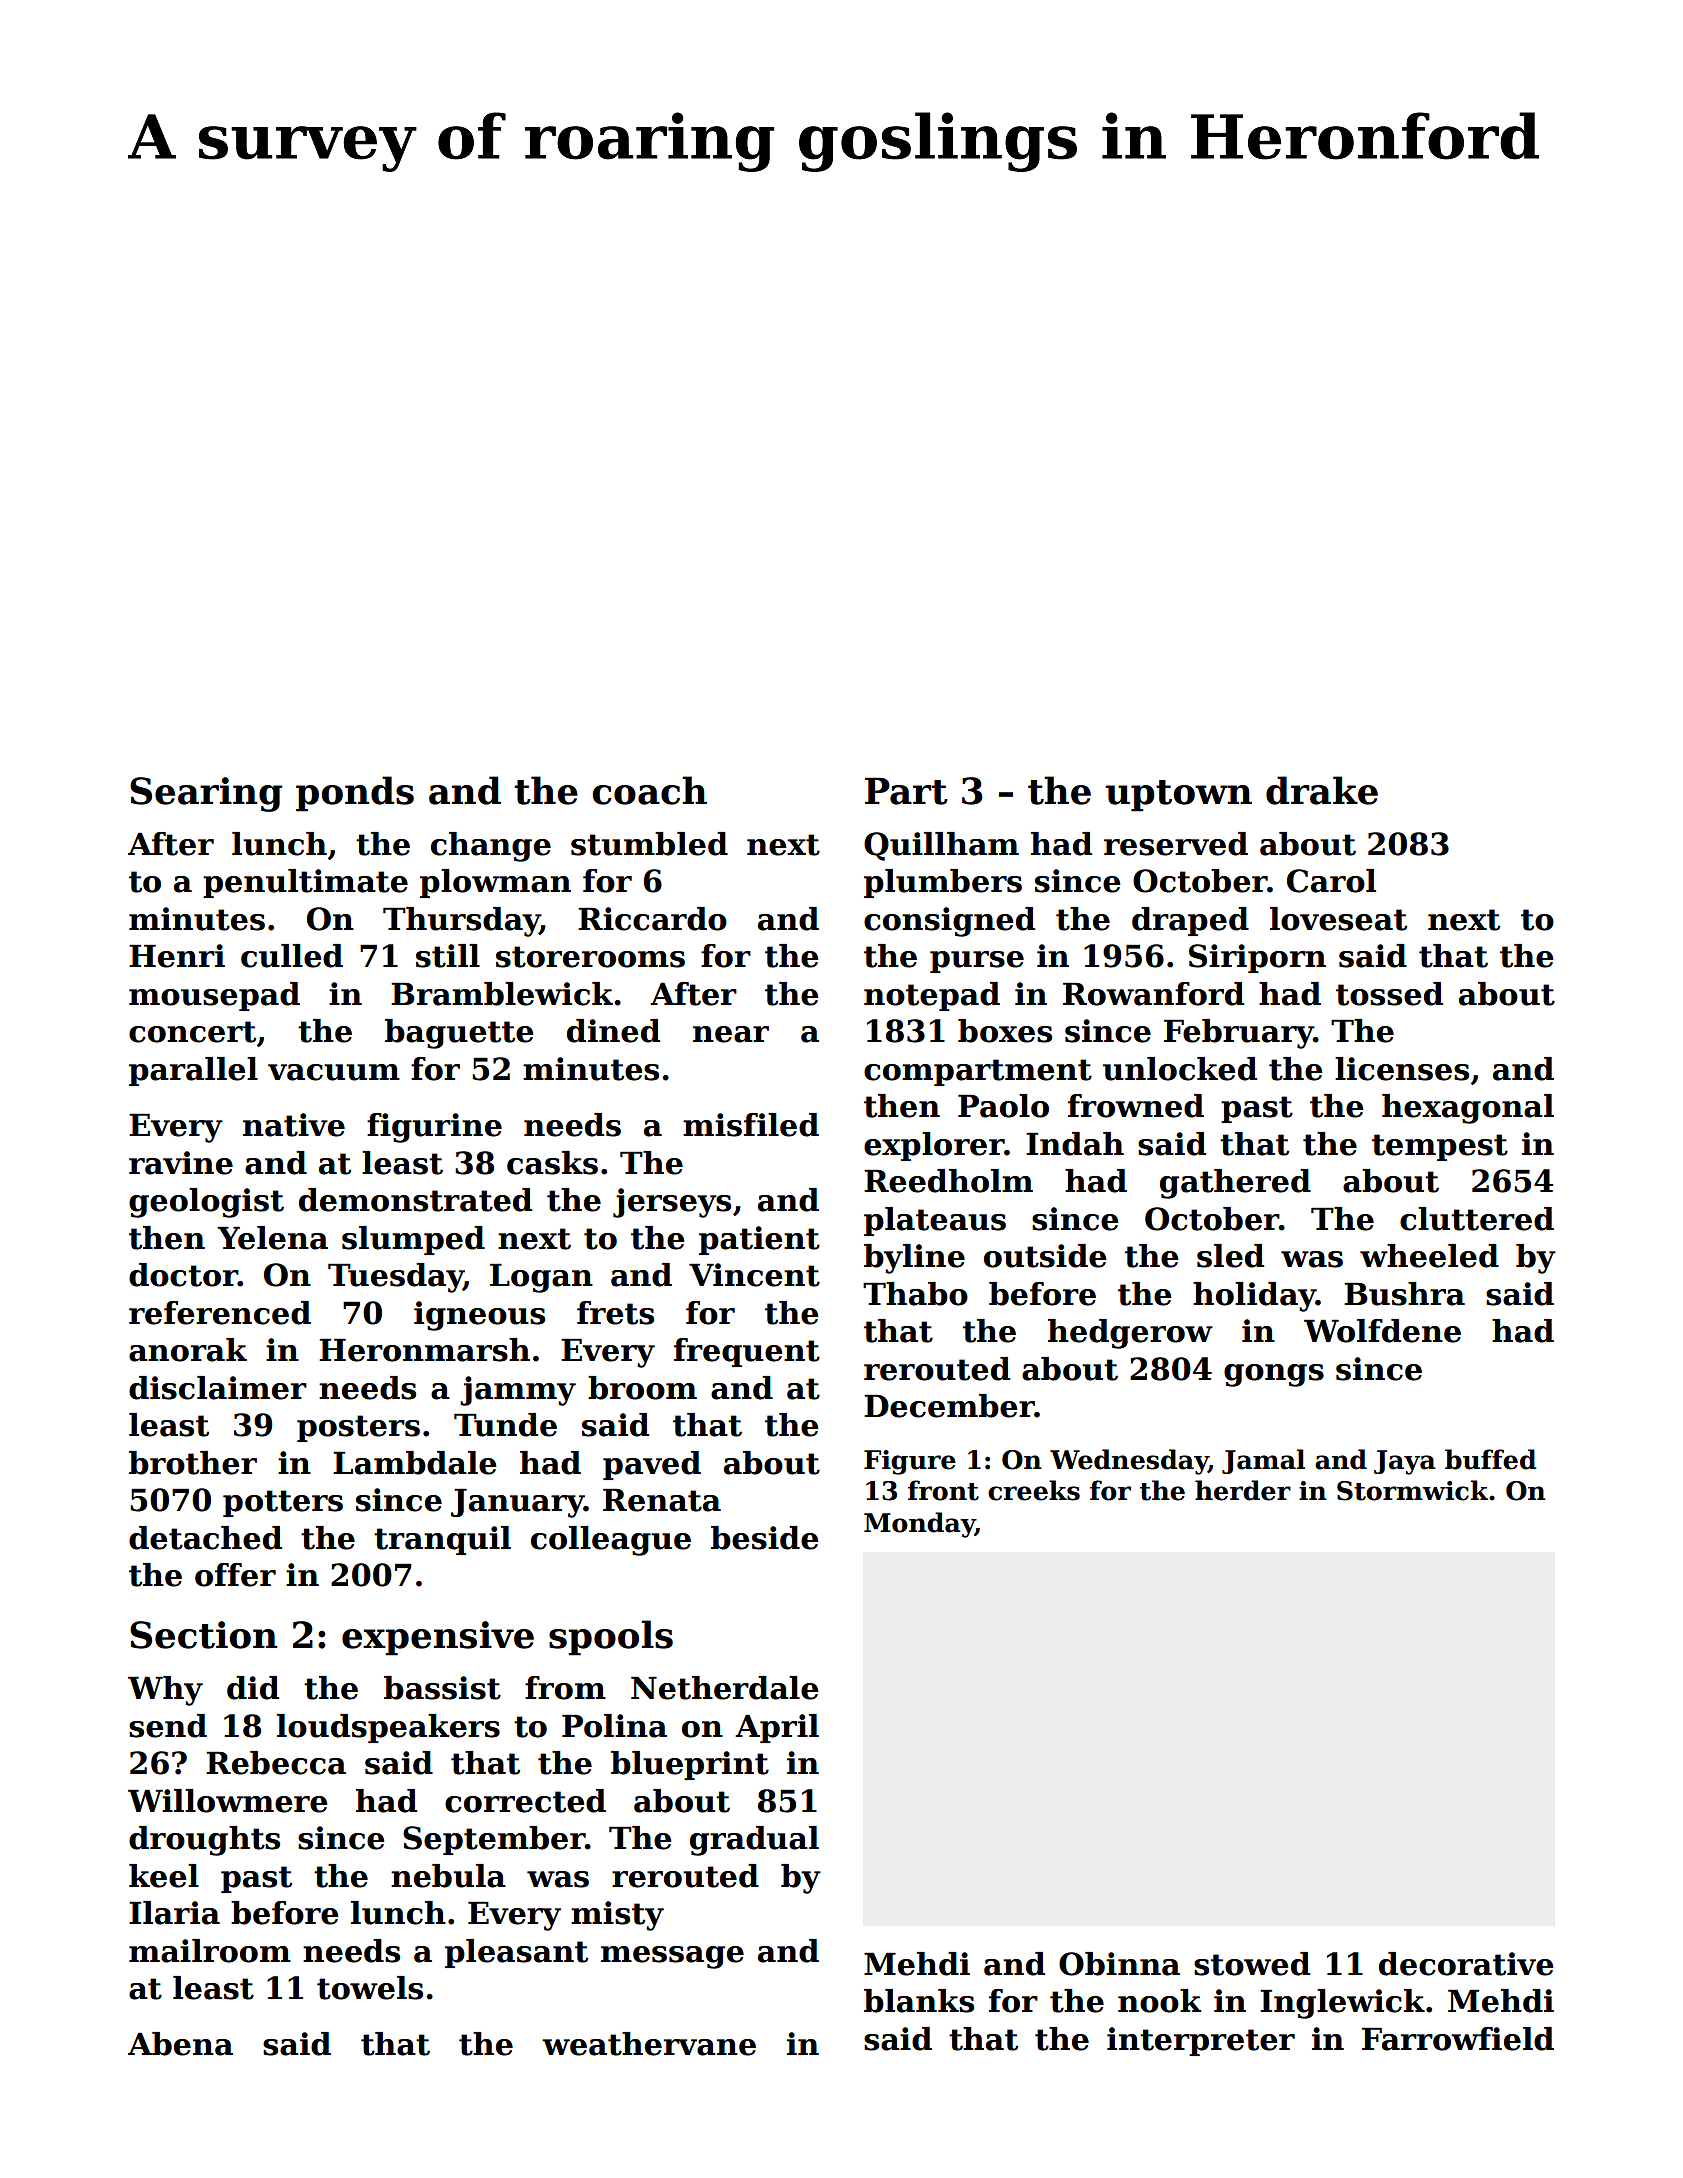 Image resolution: width=1683 pixels, height=2178 pixels. What do you see at coordinates (180, 2044) in the screenshot?
I see `Abena` at bounding box center [180, 2044].
